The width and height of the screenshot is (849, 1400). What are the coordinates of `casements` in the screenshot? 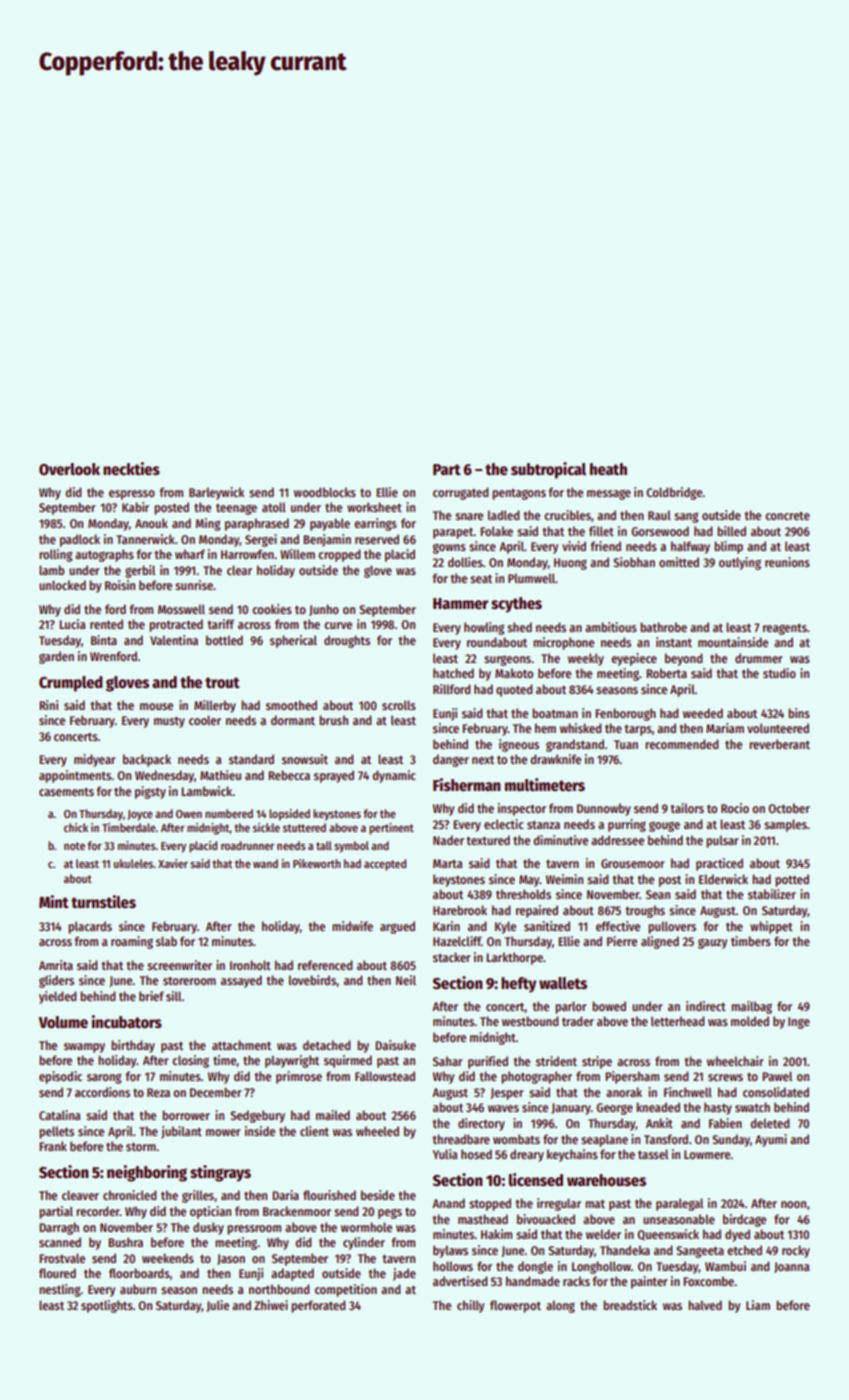 It's located at (66, 792).
